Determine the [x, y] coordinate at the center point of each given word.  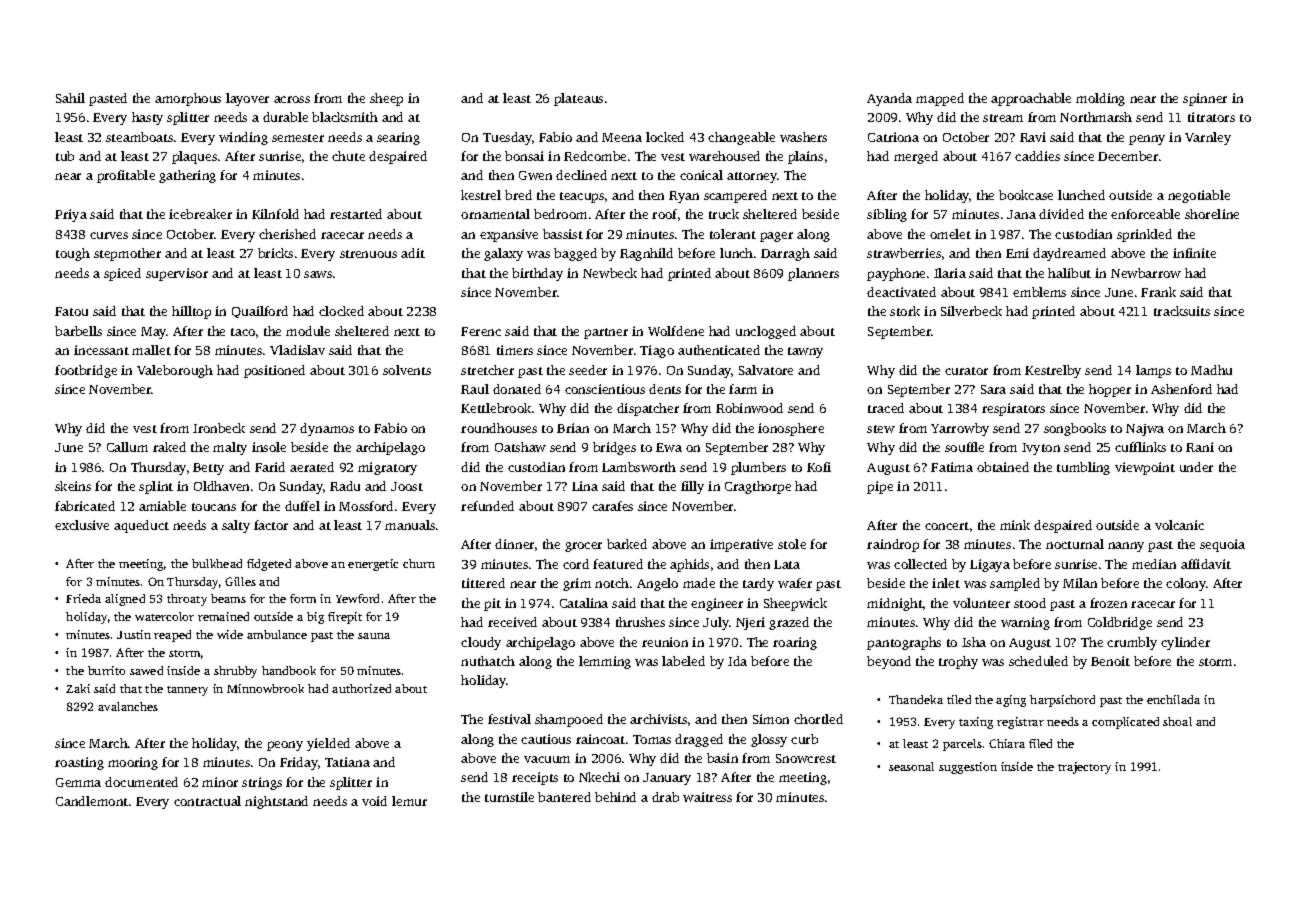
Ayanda [889, 99]
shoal [1177, 721]
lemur [409, 801]
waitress [707, 797]
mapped [940, 99]
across [292, 99]
